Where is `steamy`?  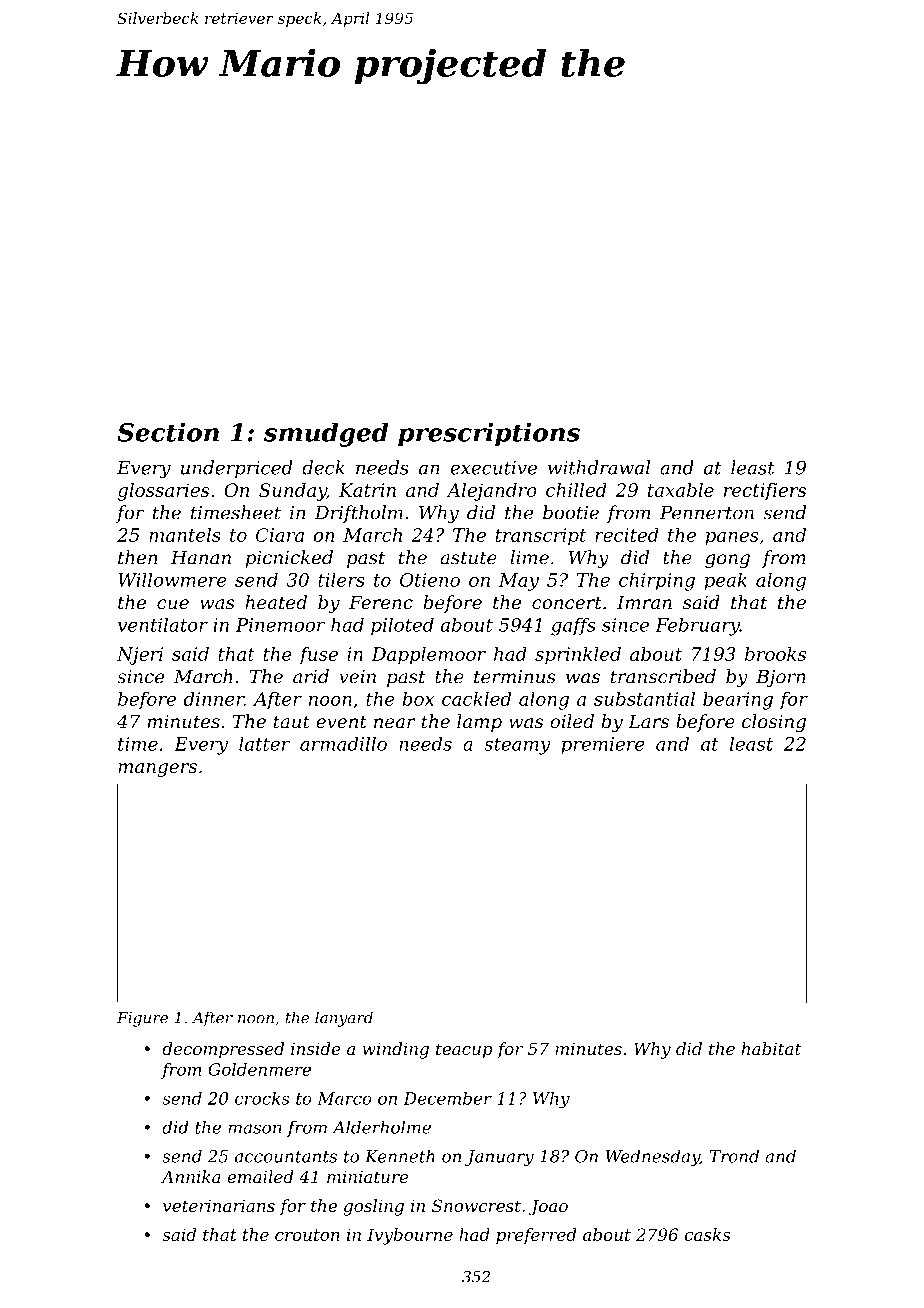 steamy is located at coordinates (517, 746).
